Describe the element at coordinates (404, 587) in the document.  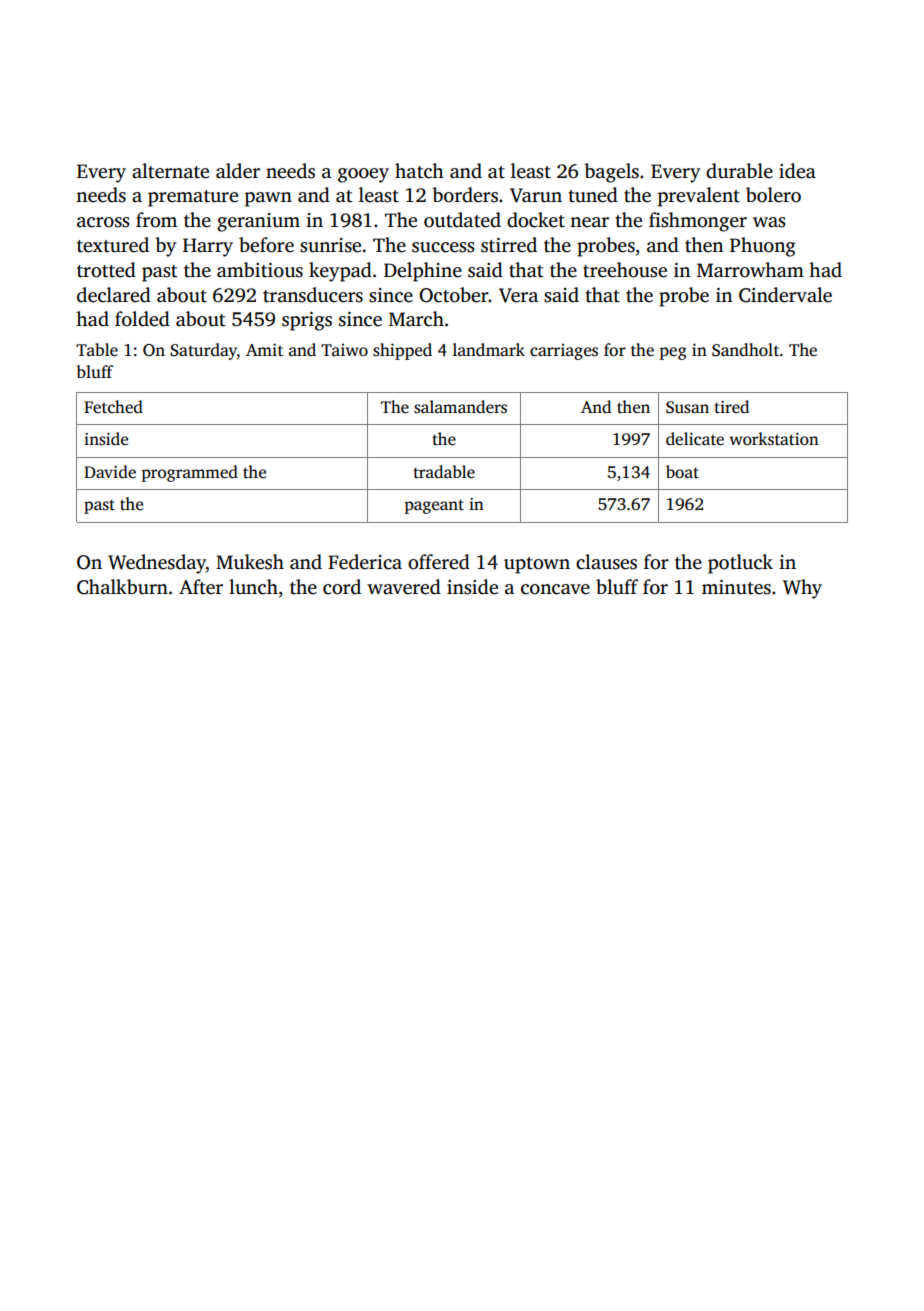
I see `wavered` at that location.
